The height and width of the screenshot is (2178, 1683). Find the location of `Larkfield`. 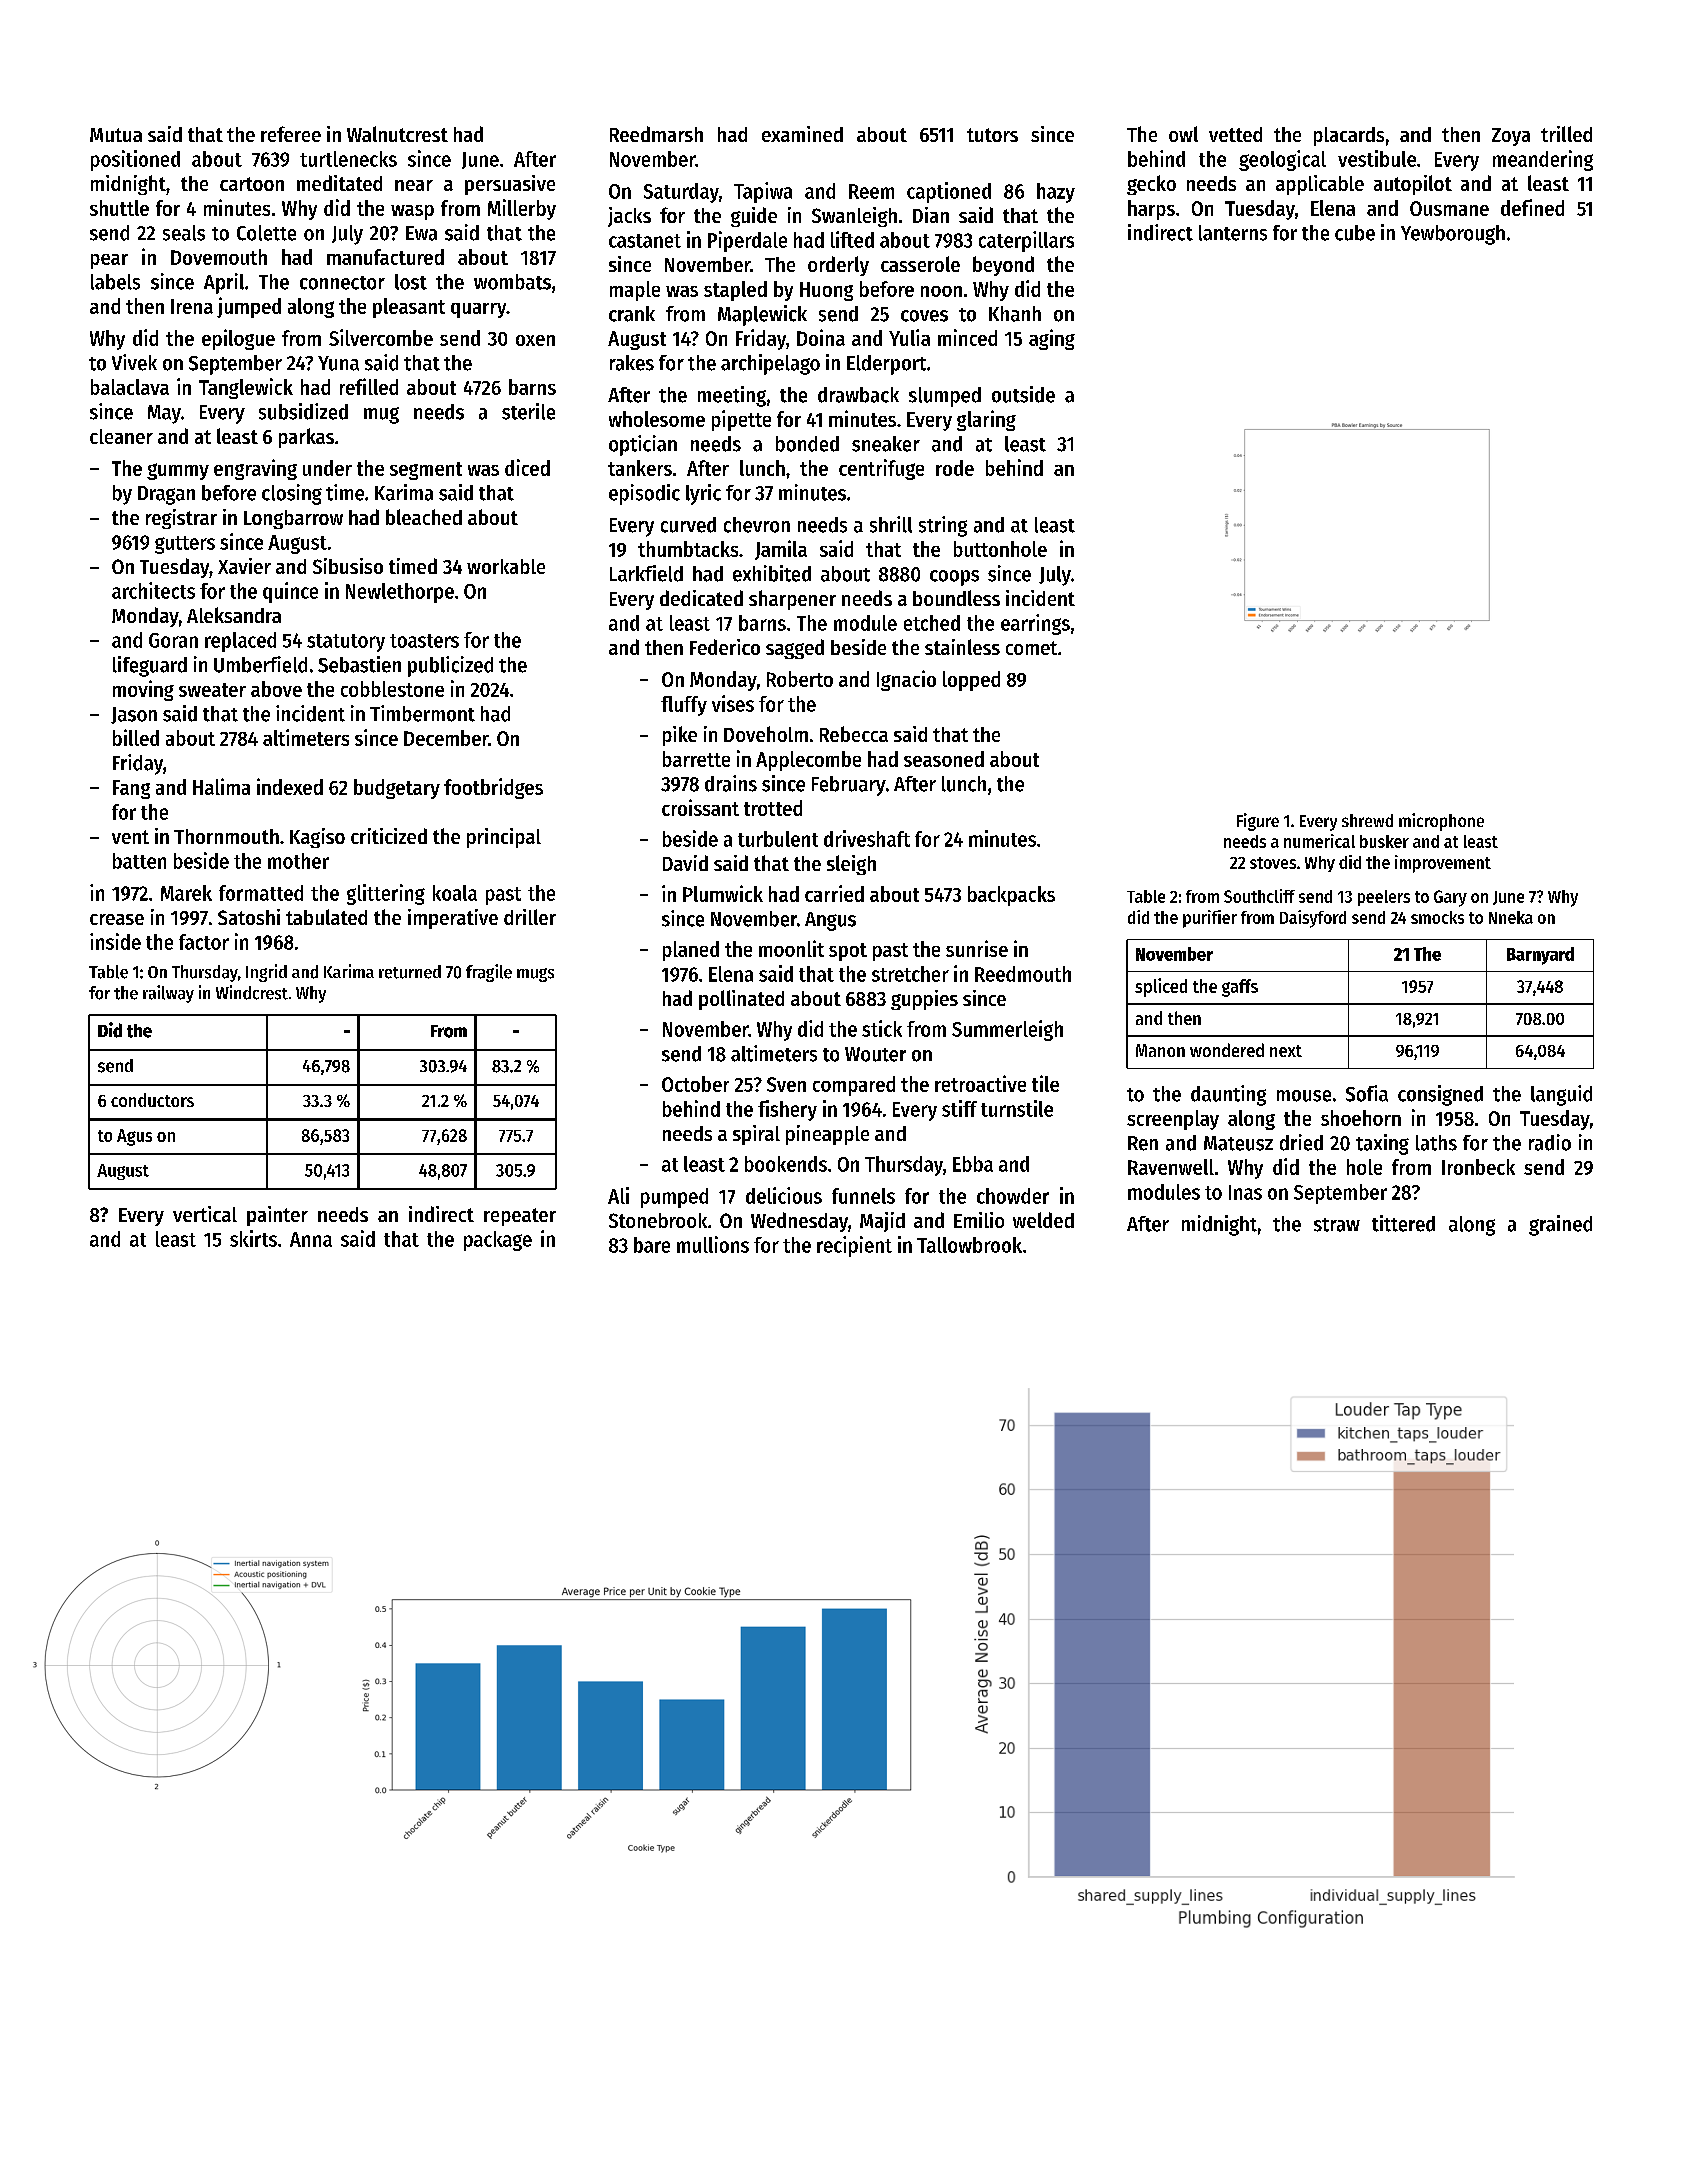

Larkfield is located at coordinates (646, 573).
